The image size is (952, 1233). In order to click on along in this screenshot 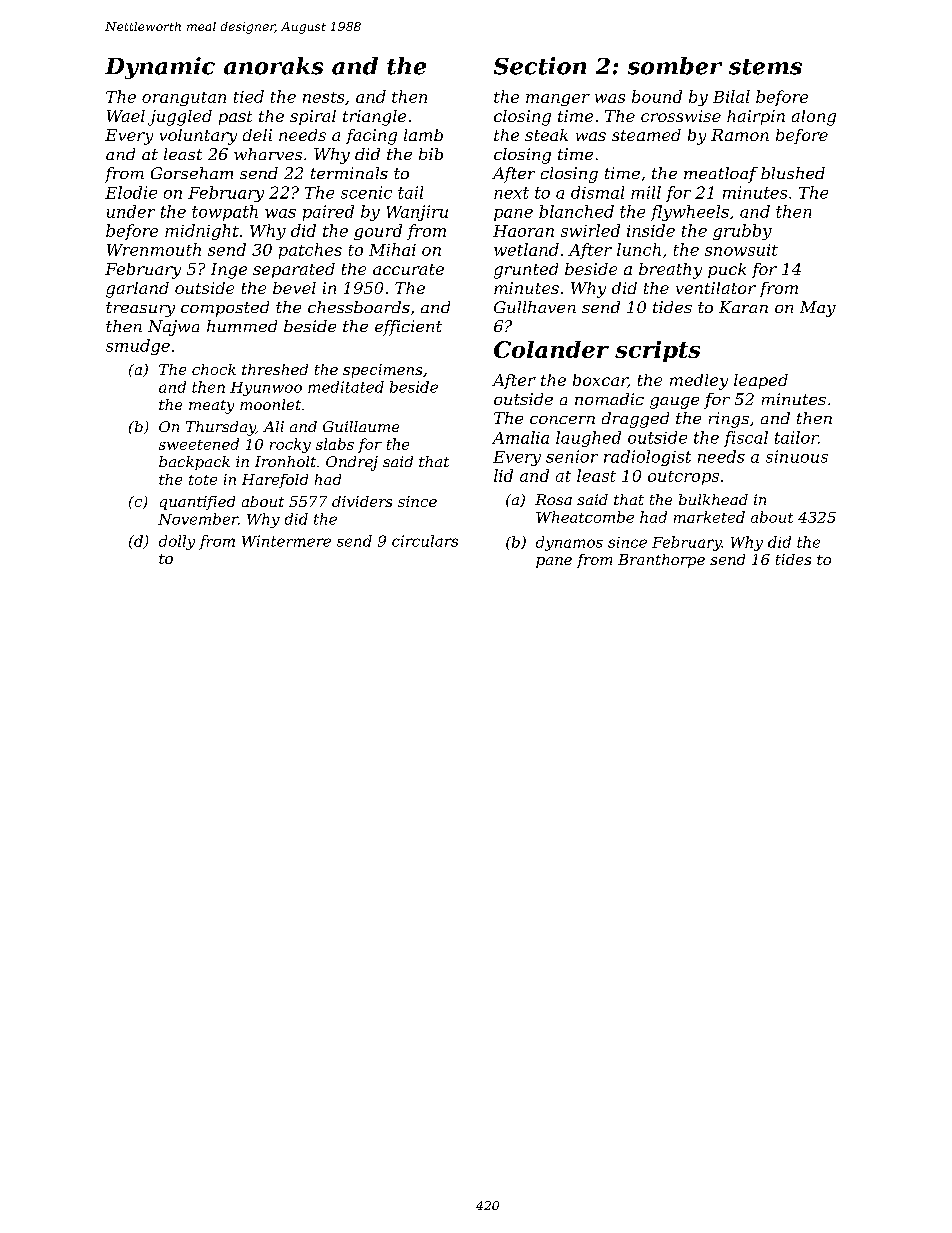, I will do `click(814, 118)`.
